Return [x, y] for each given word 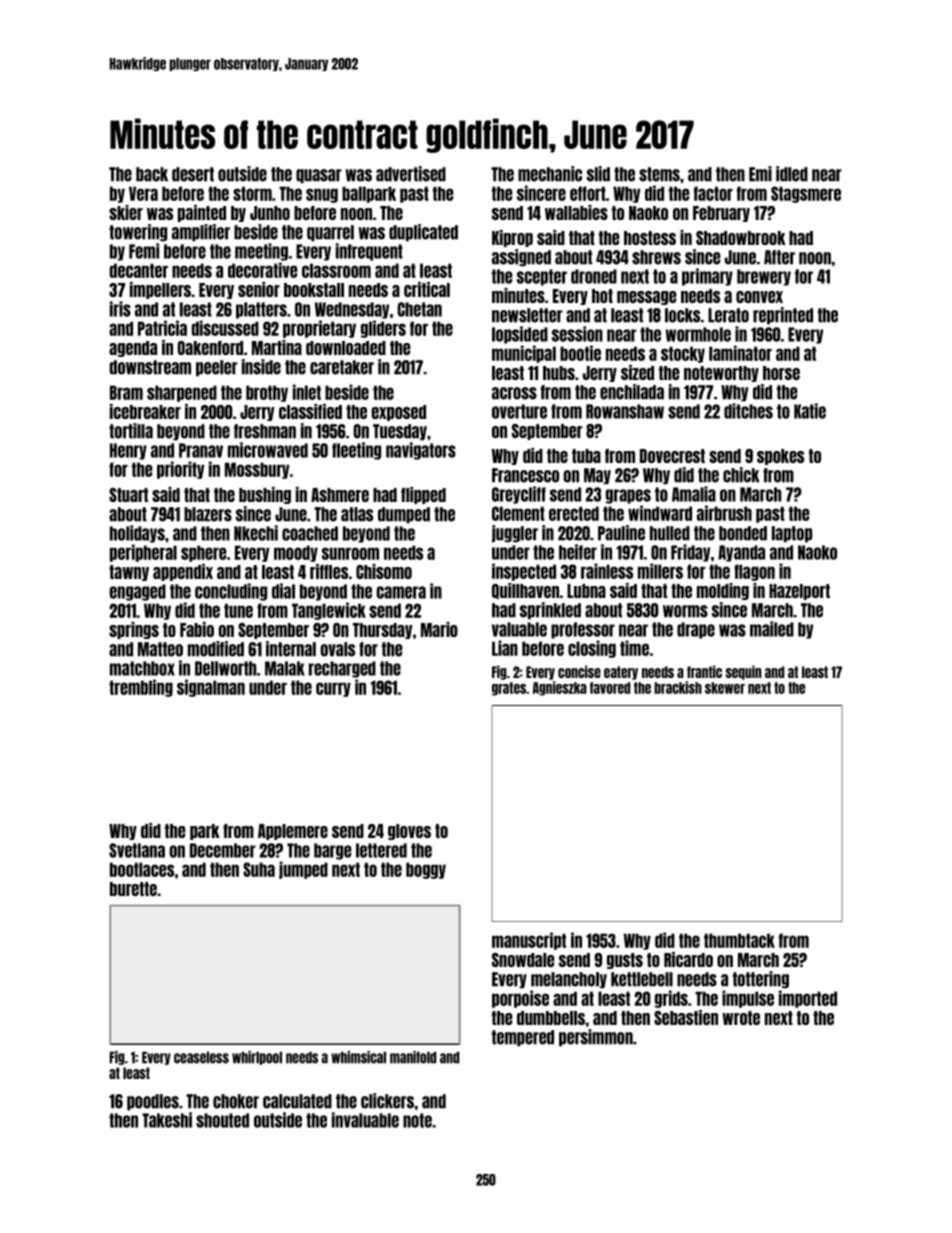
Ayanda [741, 553]
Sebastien [686, 1017]
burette [133, 889]
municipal [524, 354]
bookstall [314, 290]
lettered [381, 850]
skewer [725, 688]
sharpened [182, 393]
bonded [743, 533]
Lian [505, 648]
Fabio [197, 629]
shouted [222, 1120]
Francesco [525, 475]
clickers [387, 1101]
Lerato [728, 315]
